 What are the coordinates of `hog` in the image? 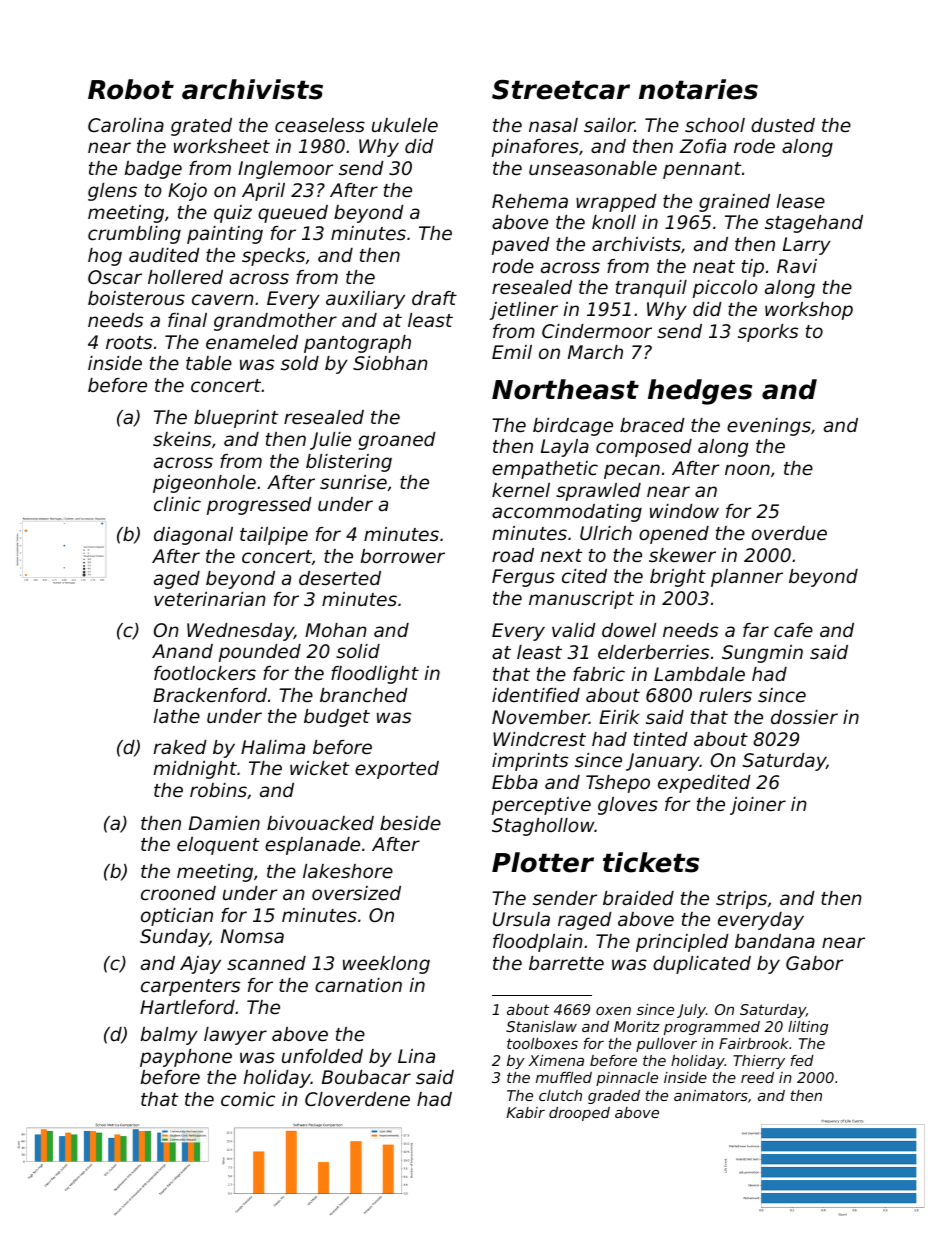 It's located at (105, 257).
